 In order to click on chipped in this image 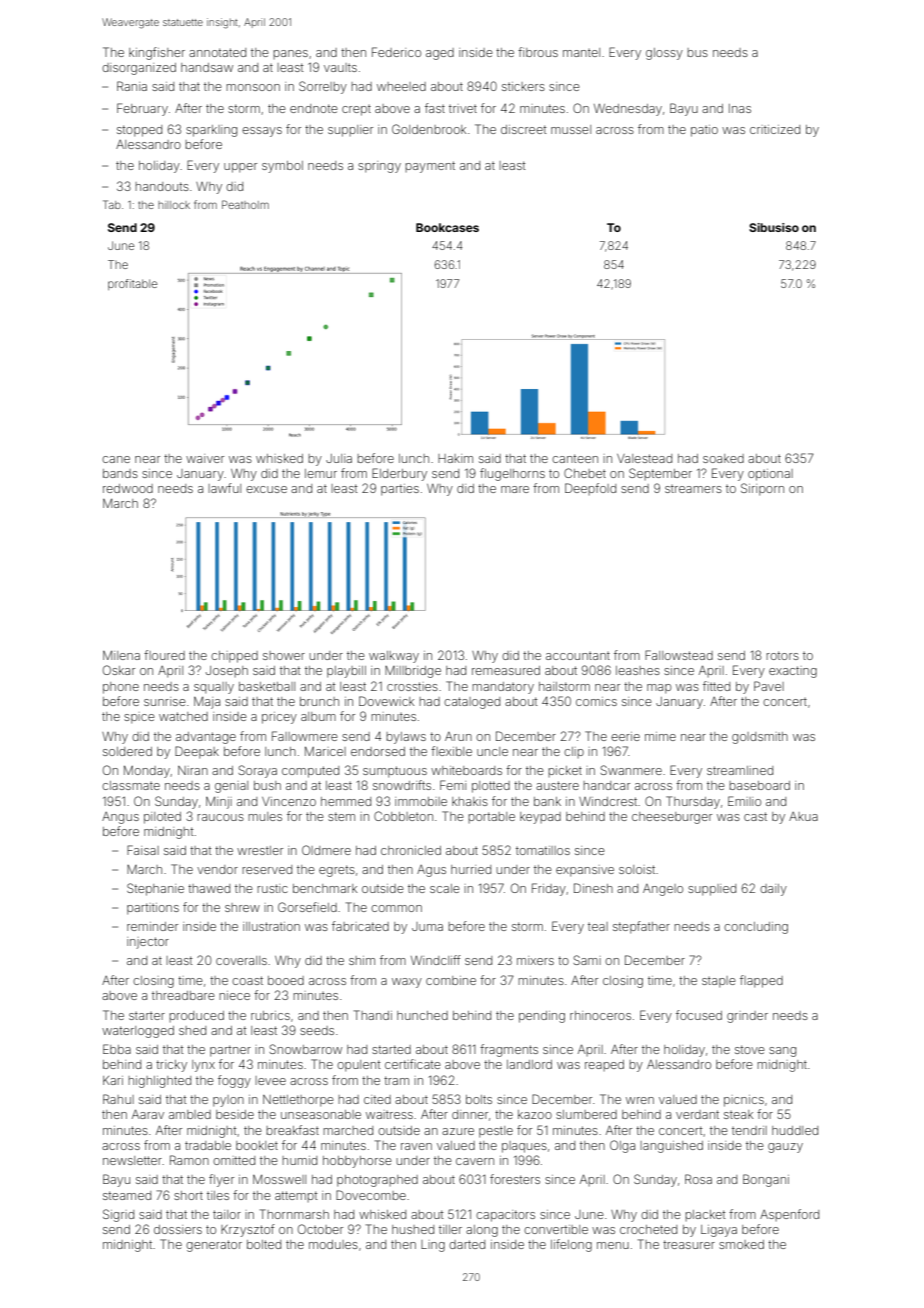, I will do `click(234, 657)`.
